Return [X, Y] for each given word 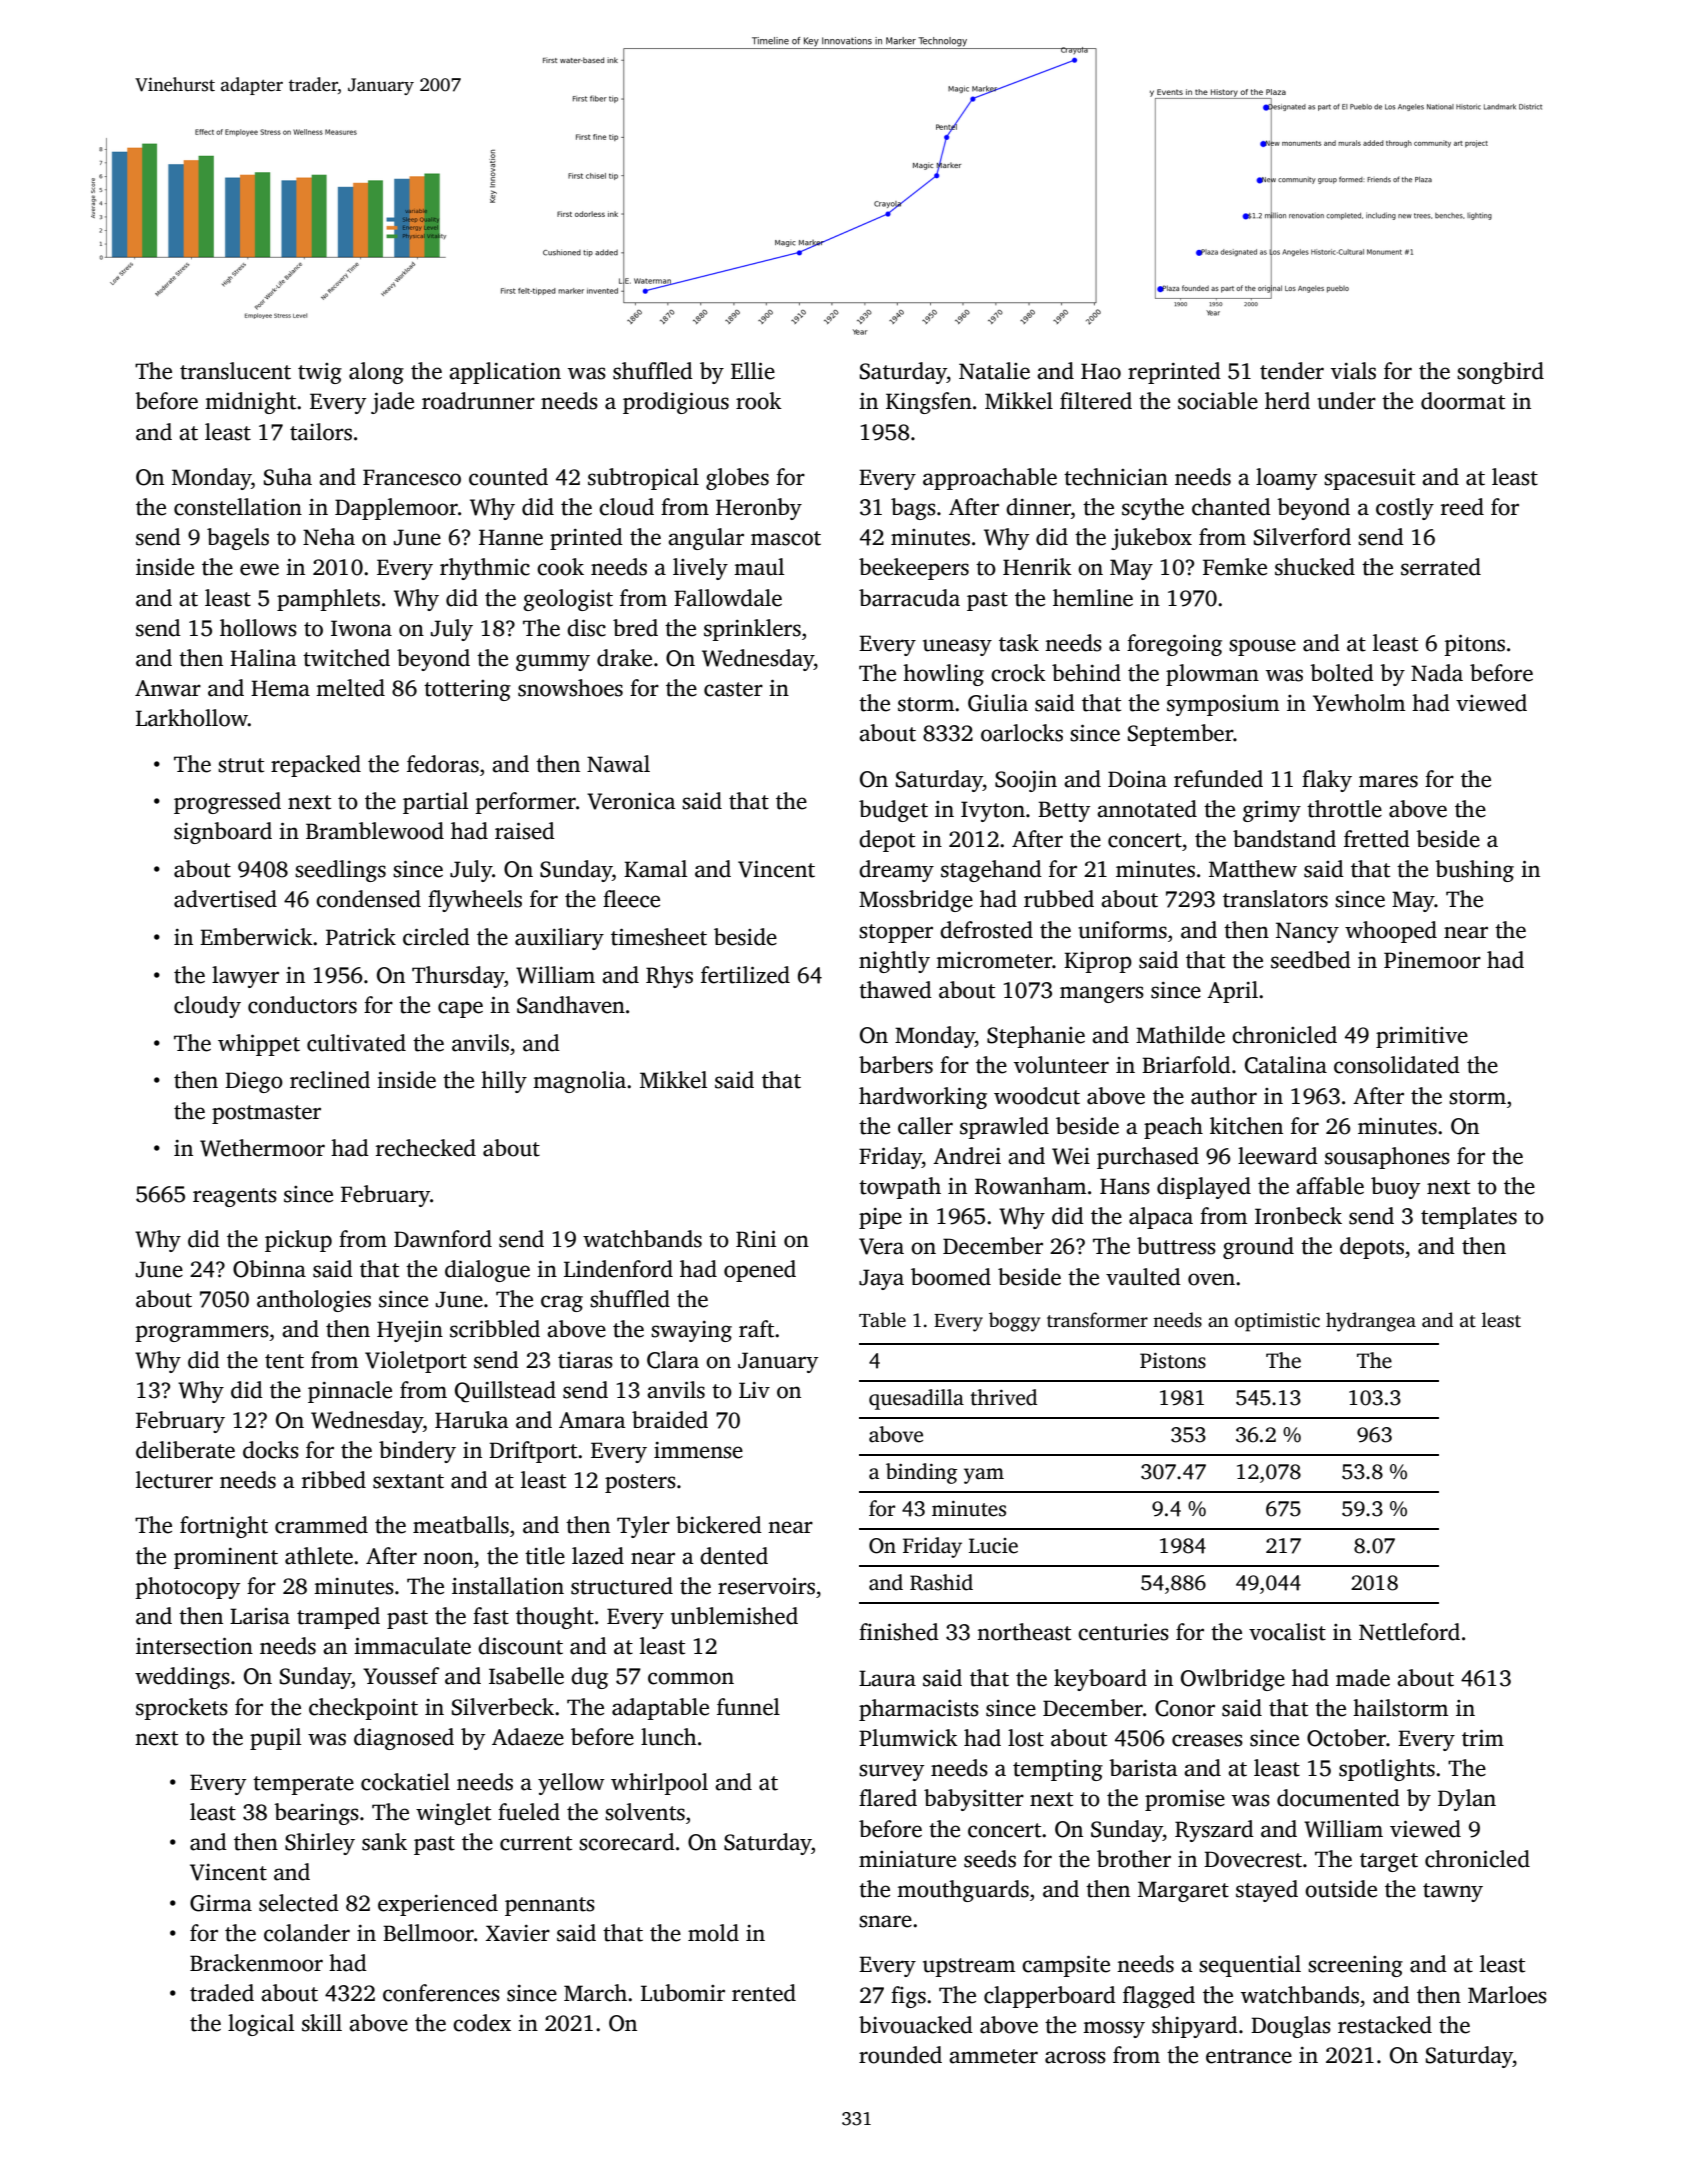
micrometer [994, 960]
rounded [900, 2055]
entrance [1249, 2056]
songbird [1500, 373]
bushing [1474, 871]
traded [222, 1993]
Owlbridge [1233, 1680]
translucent [235, 371]
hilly [504, 1082]
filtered [1096, 401]
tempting [1058, 1770]
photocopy [187, 1588]
